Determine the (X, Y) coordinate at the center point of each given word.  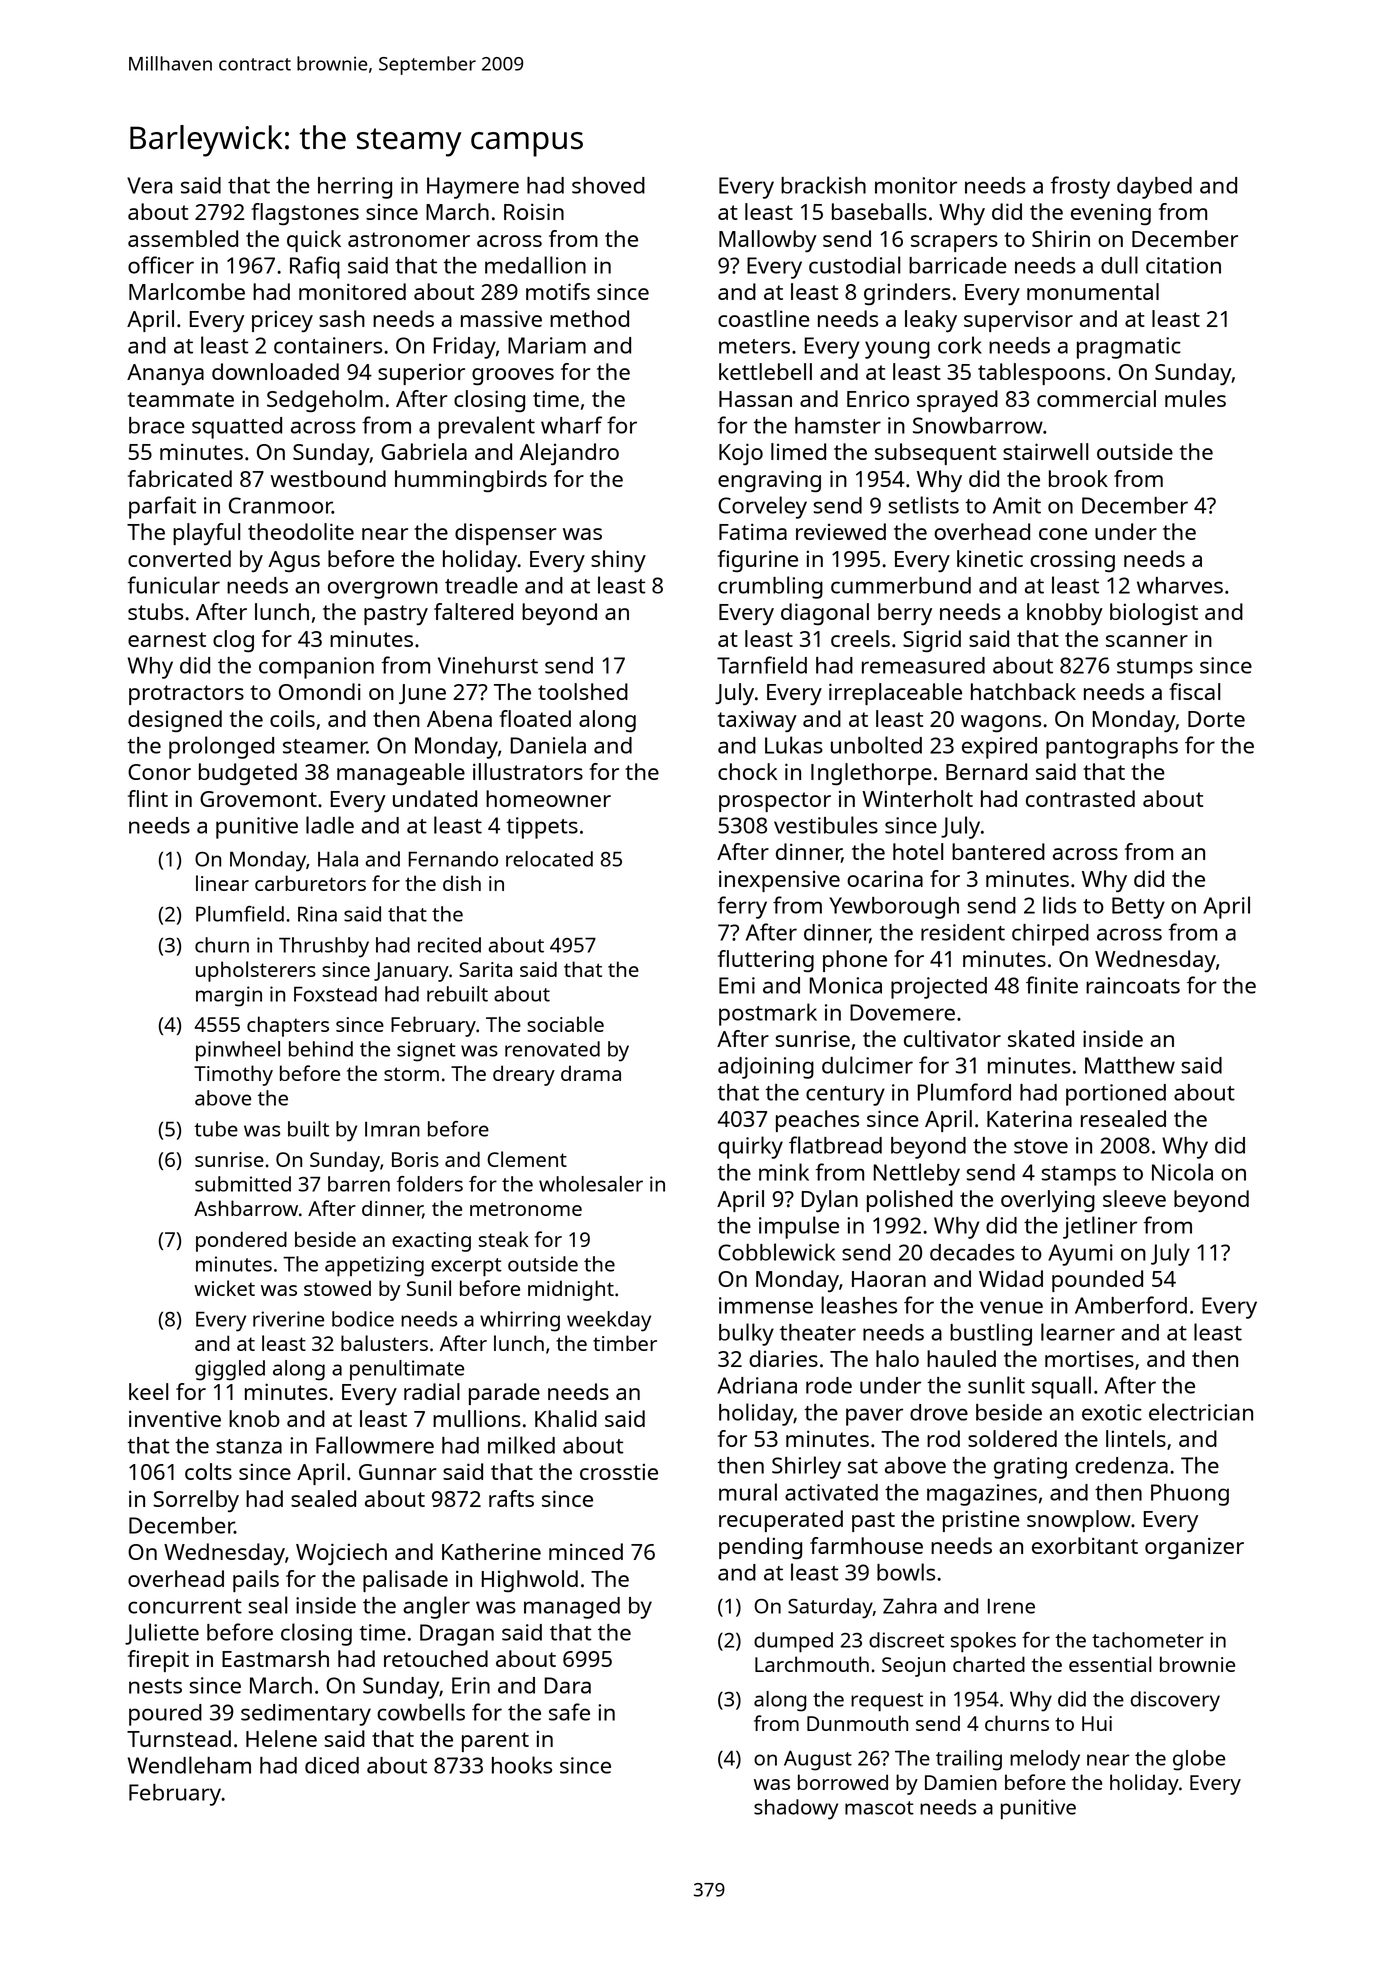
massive (501, 318)
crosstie (619, 1471)
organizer (1194, 1548)
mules (1195, 398)
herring (355, 188)
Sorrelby (196, 1501)
